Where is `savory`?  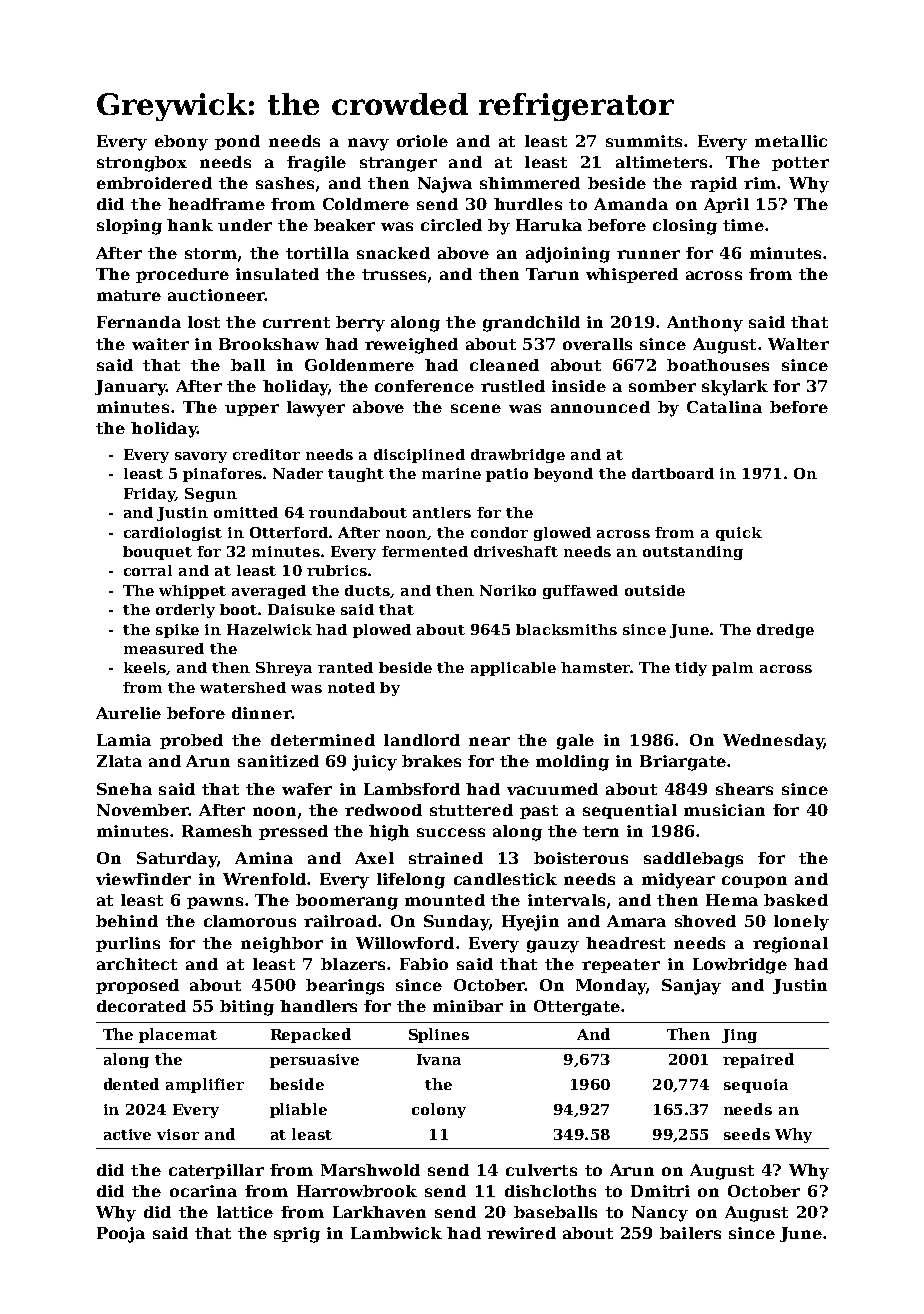 savory is located at coordinates (201, 457).
